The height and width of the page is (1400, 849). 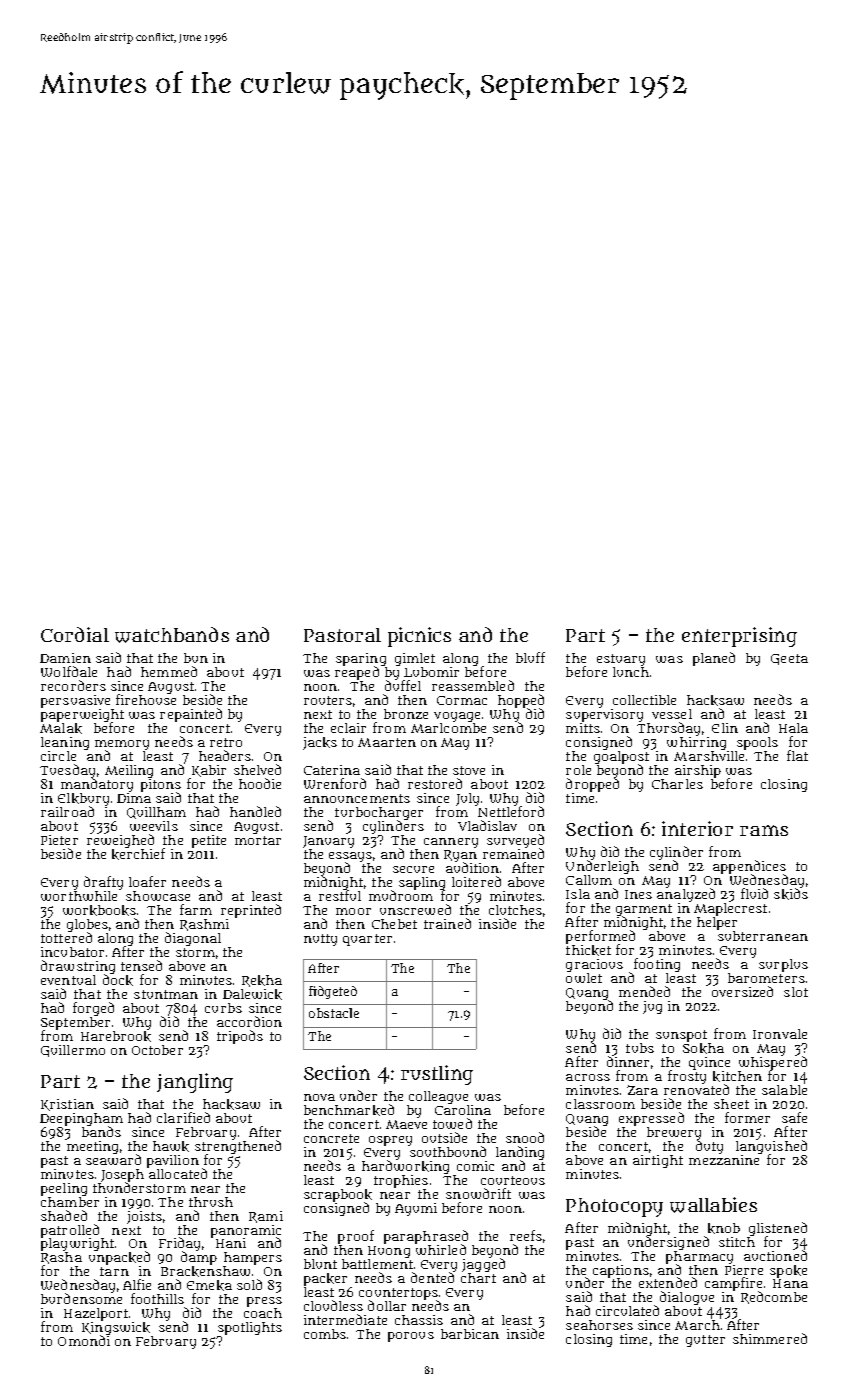 What do you see at coordinates (252, 994) in the page?
I see `Dalewick` at bounding box center [252, 994].
